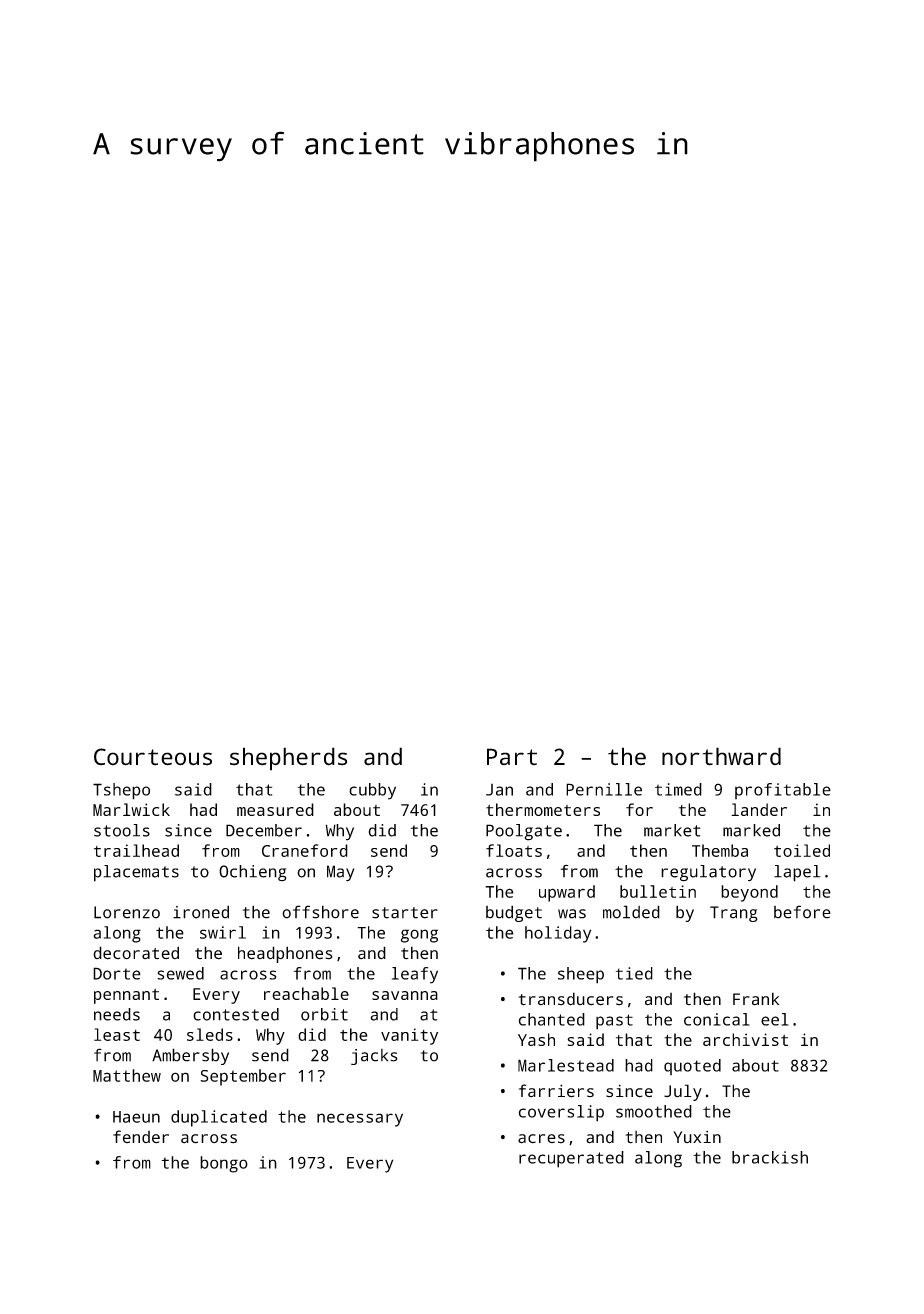  I want to click on Courteous, so click(153, 757).
